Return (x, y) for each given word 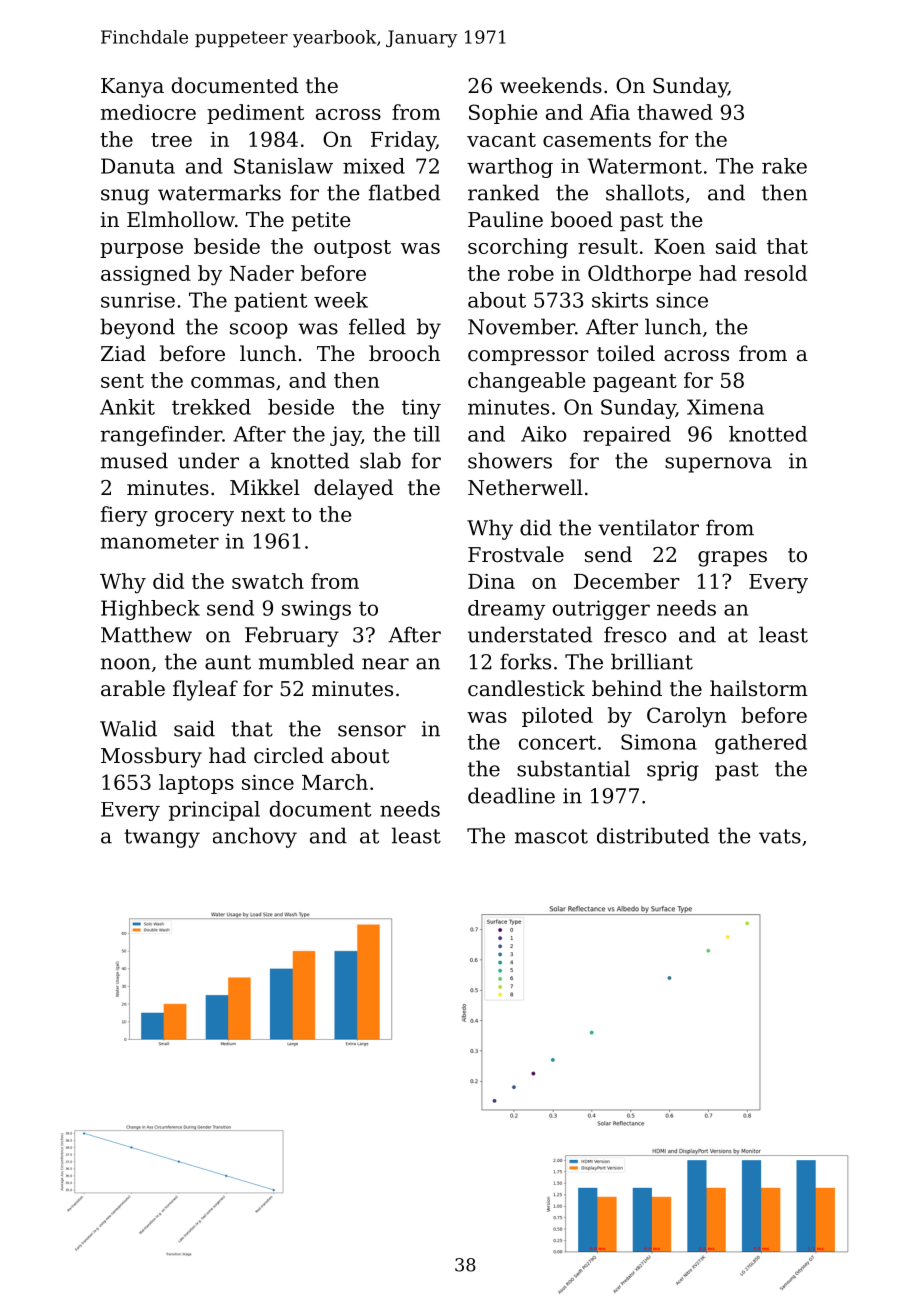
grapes (732, 559)
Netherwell (525, 487)
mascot (551, 836)
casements (597, 140)
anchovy (255, 837)
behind (627, 688)
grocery (194, 519)
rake (784, 166)
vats (780, 836)
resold (775, 273)
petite (321, 222)
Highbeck (150, 610)
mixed (374, 166)
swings (316, 610)
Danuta (138, 166)
